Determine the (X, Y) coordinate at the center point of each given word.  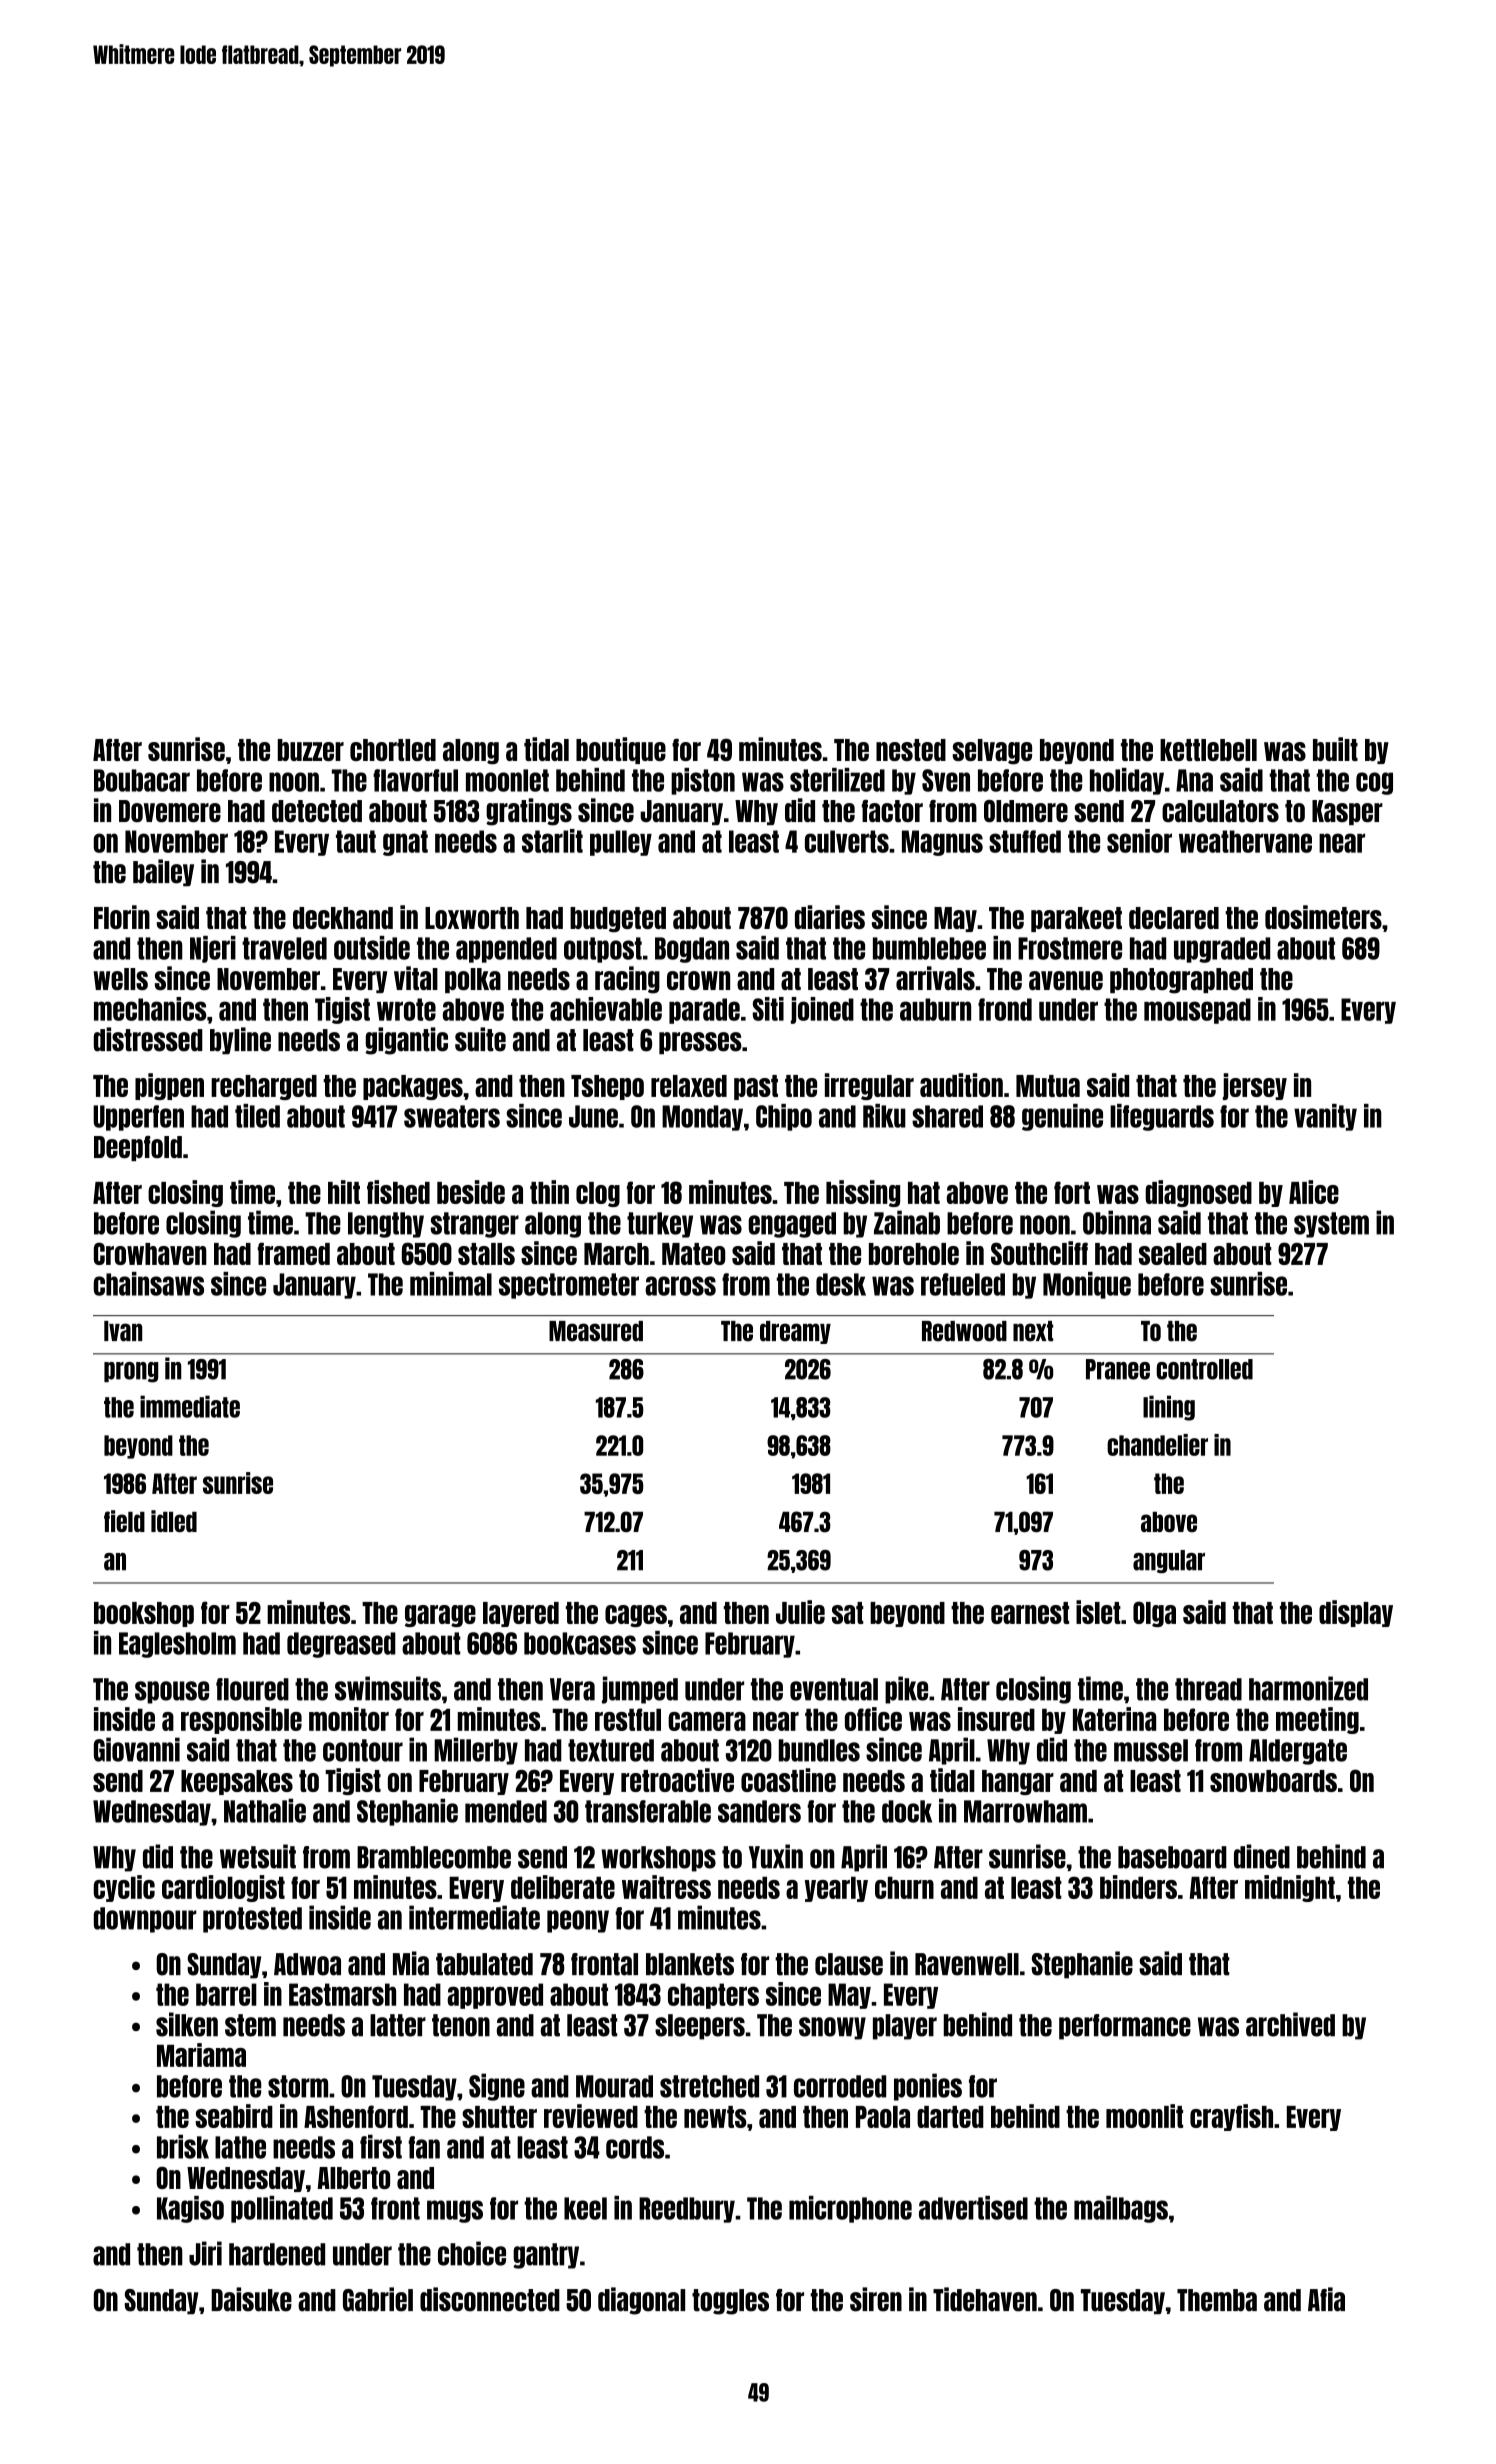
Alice (1314, 1192)
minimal (451, 1284)
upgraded (1222, 950)
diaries (830, 917)
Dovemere (170, 811)
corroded (840, 2086)
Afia (1326, 2299)
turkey (660, 1225)
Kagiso (190, 2209)
